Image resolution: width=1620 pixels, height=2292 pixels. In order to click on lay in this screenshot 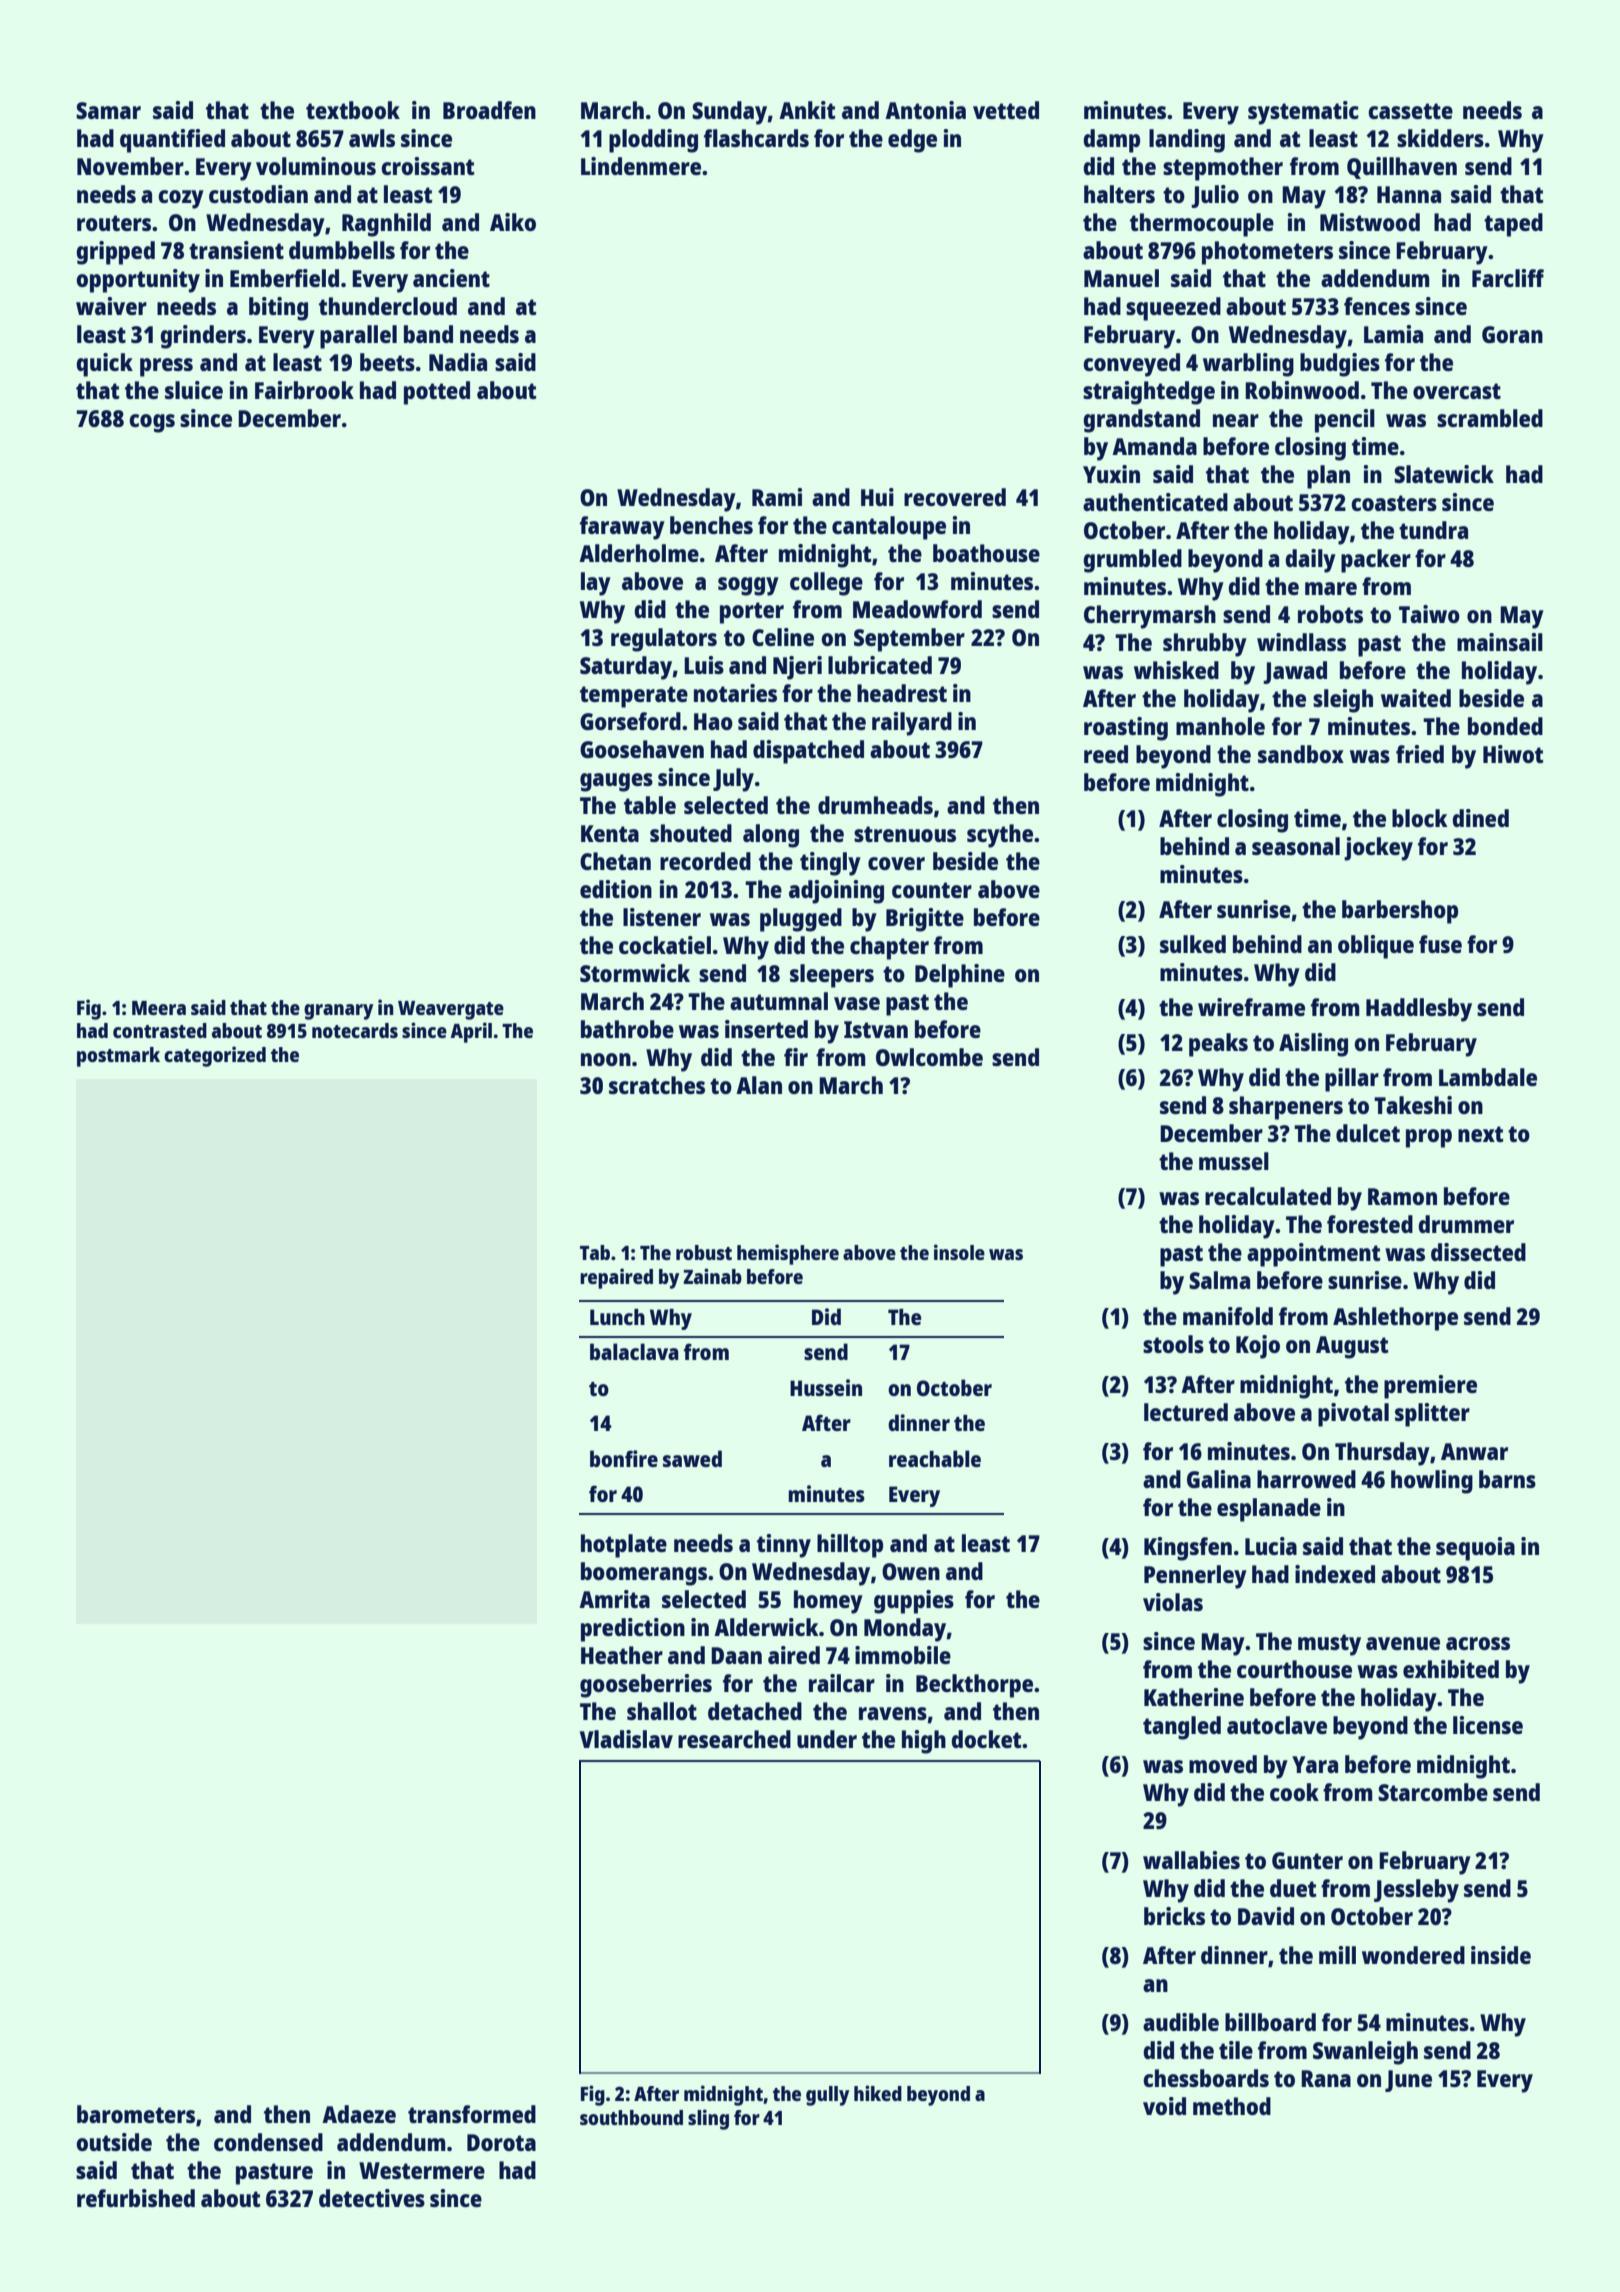, I will do `click(596, 584)`.
